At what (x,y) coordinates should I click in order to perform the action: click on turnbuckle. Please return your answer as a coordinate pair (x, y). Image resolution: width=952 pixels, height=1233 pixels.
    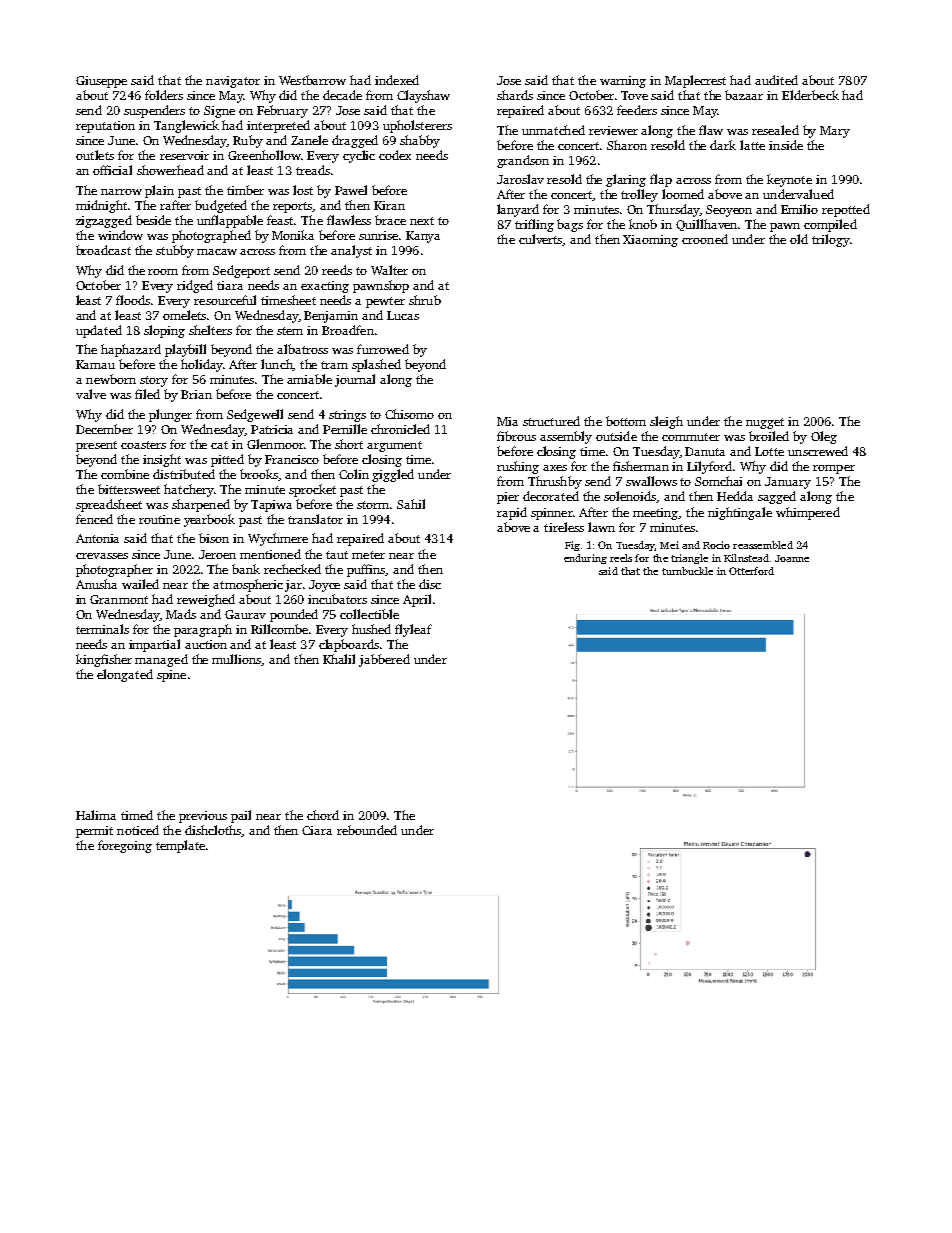
    Looking at the image, I should click on (687, 571).
